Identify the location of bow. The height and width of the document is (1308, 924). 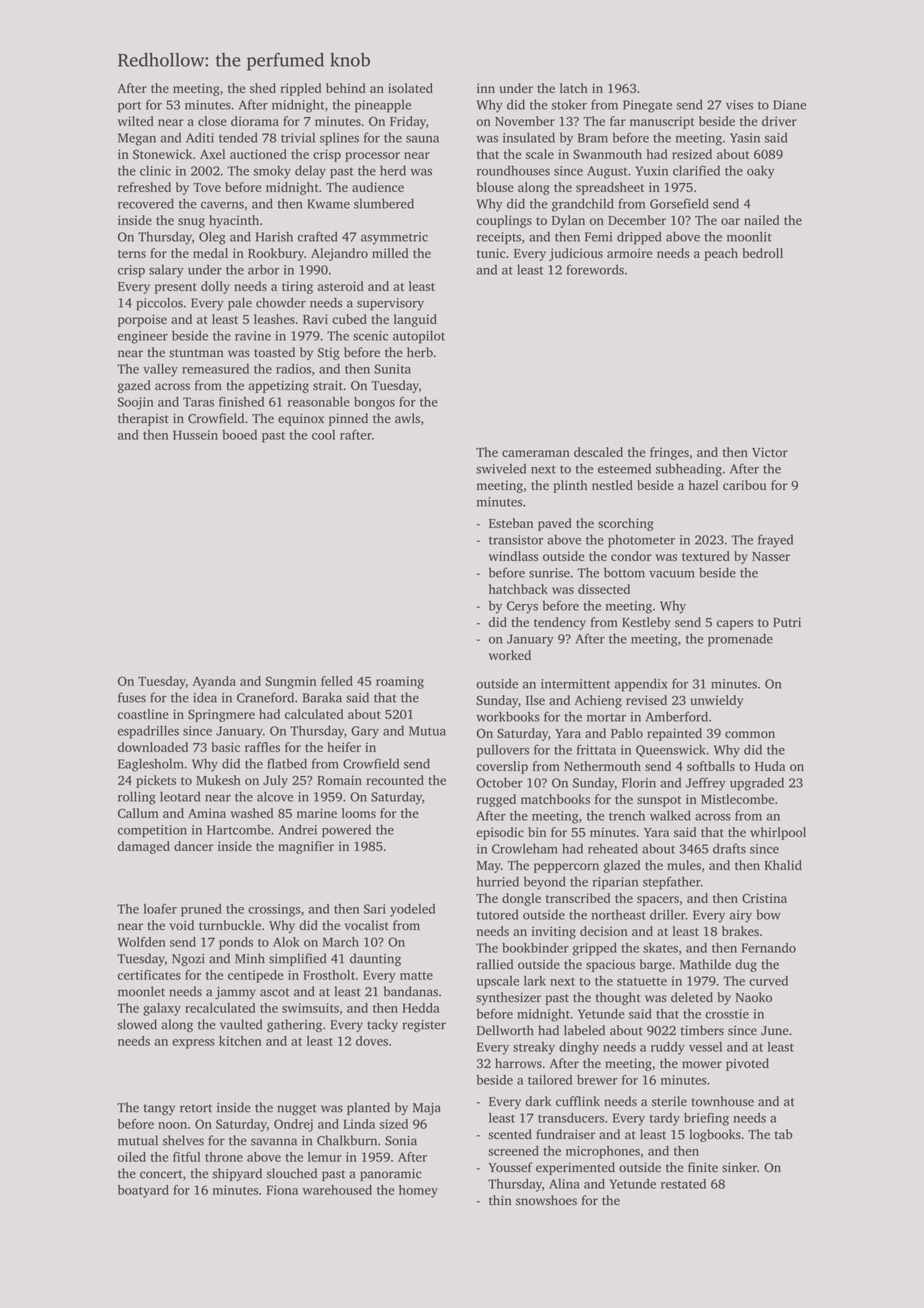
(768, 914).
